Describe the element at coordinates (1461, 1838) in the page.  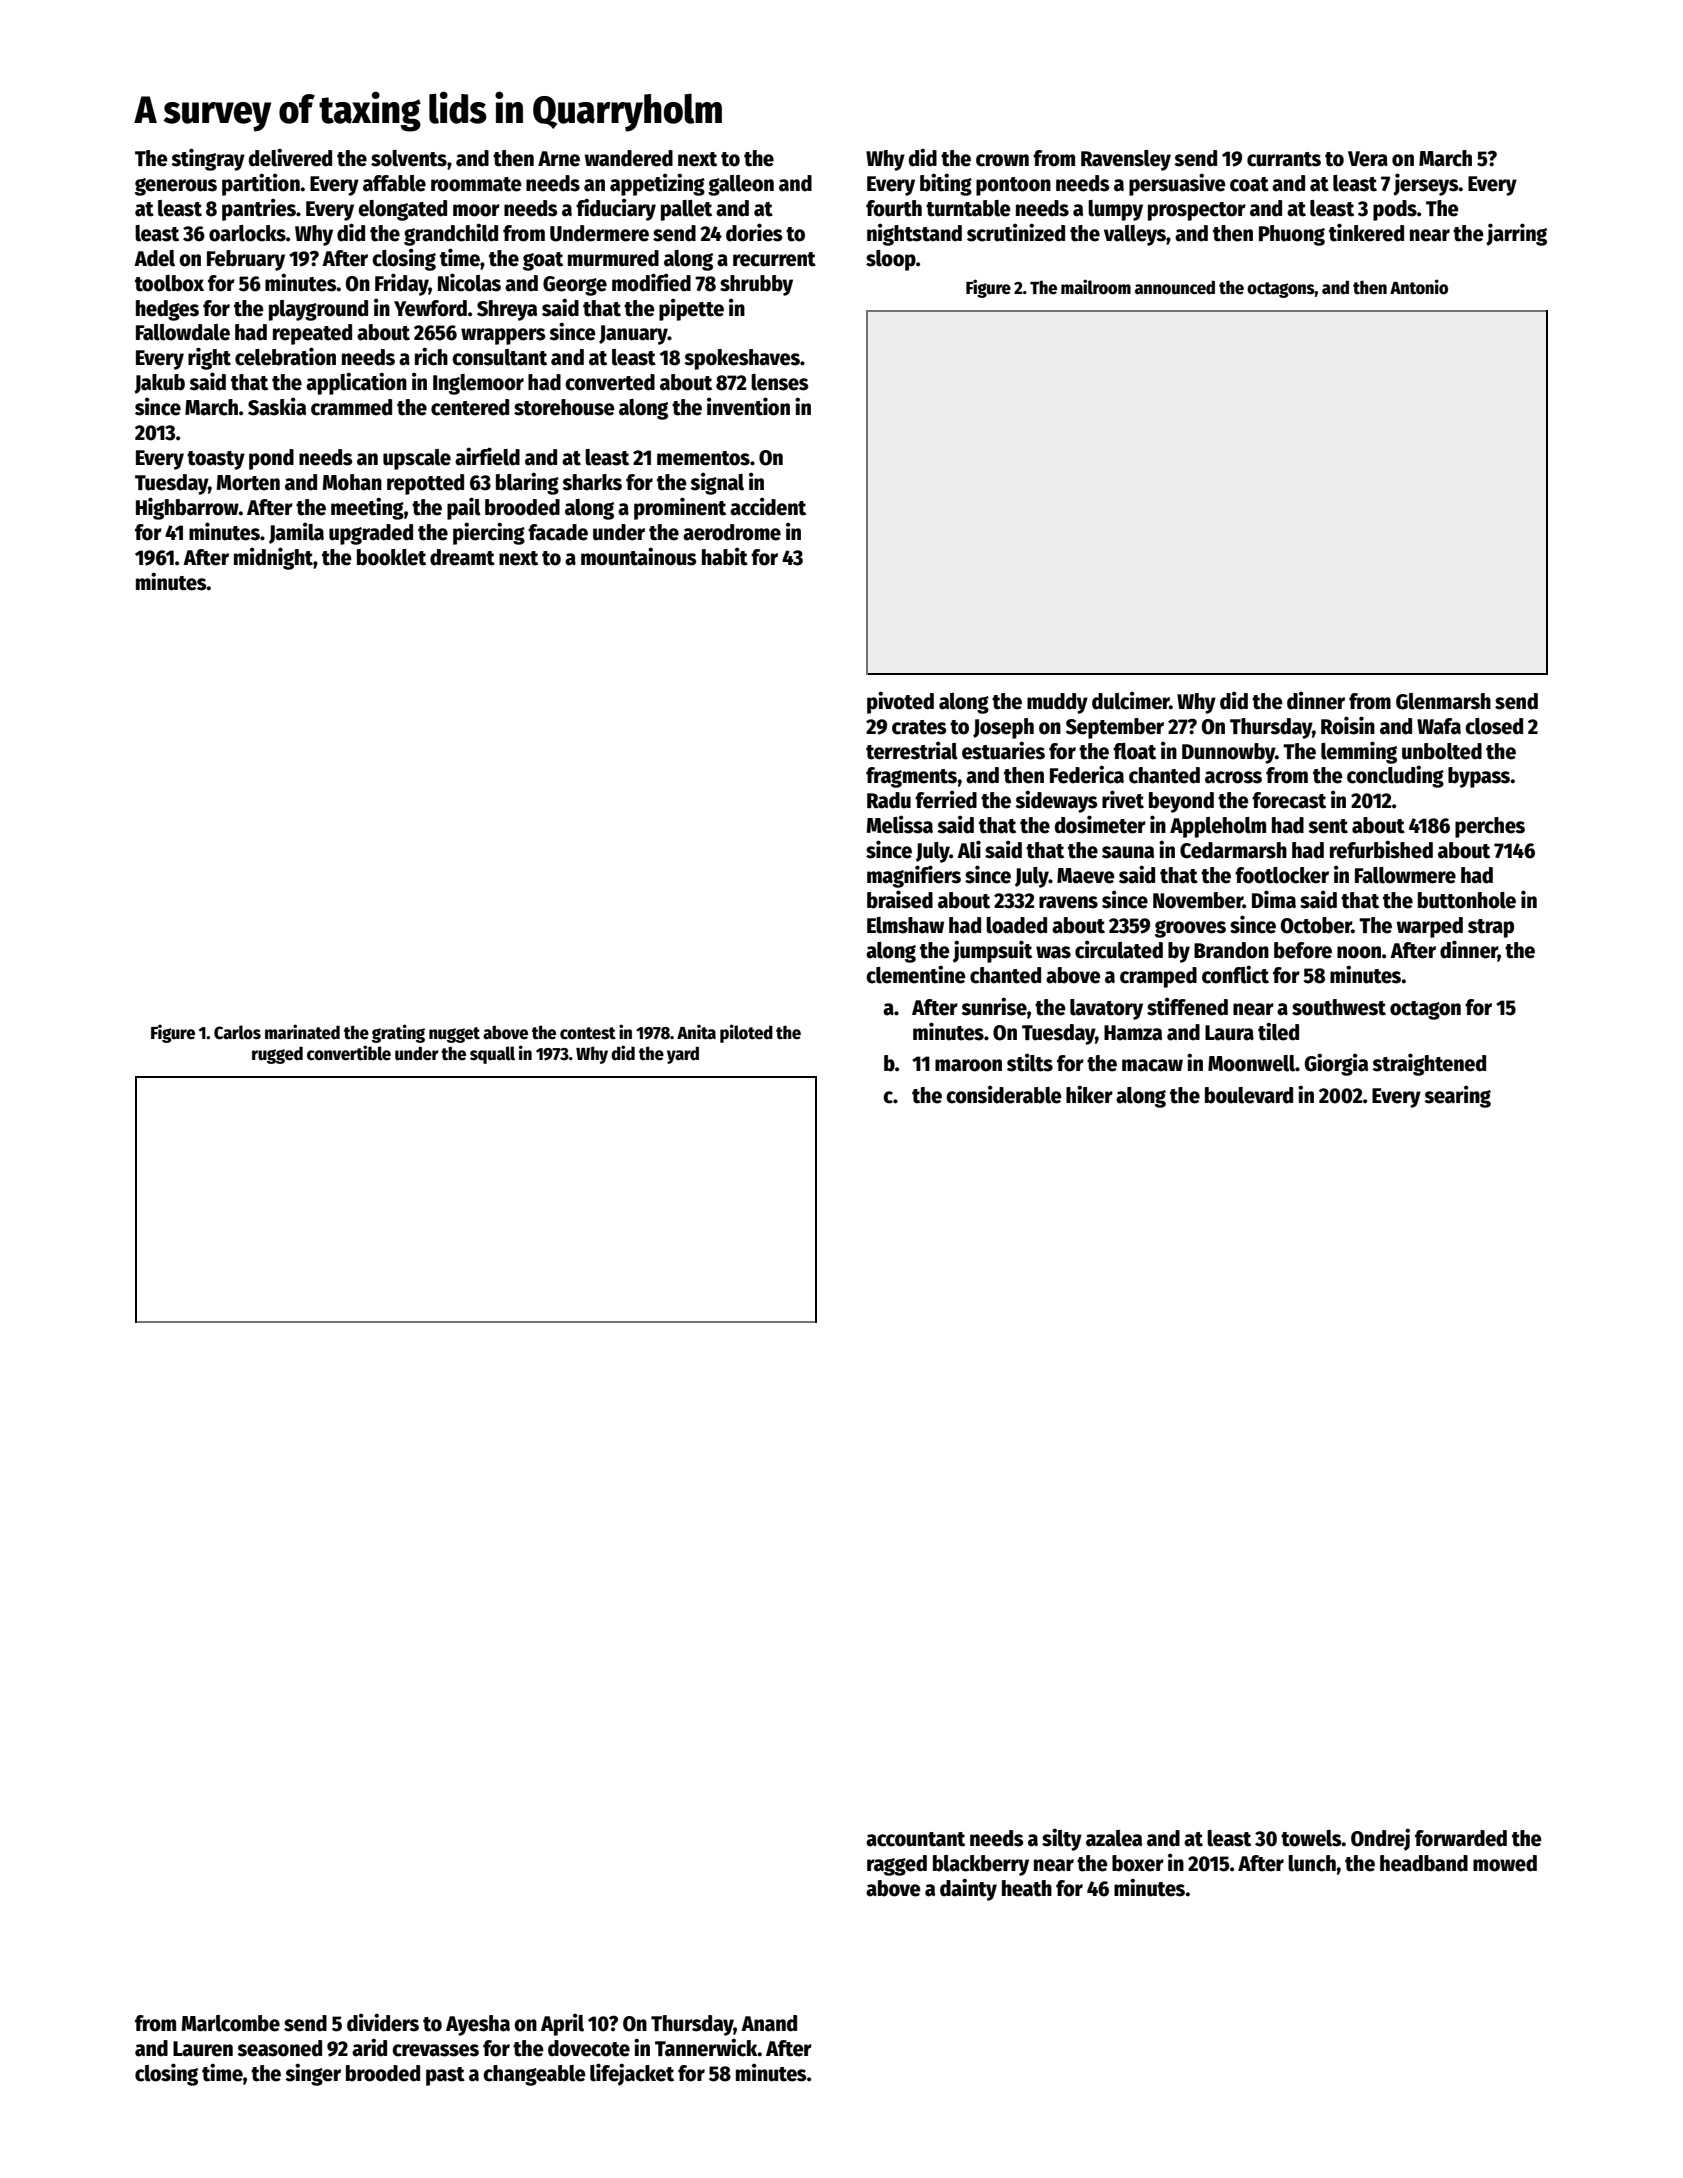
I see `forwarded` at that location.
